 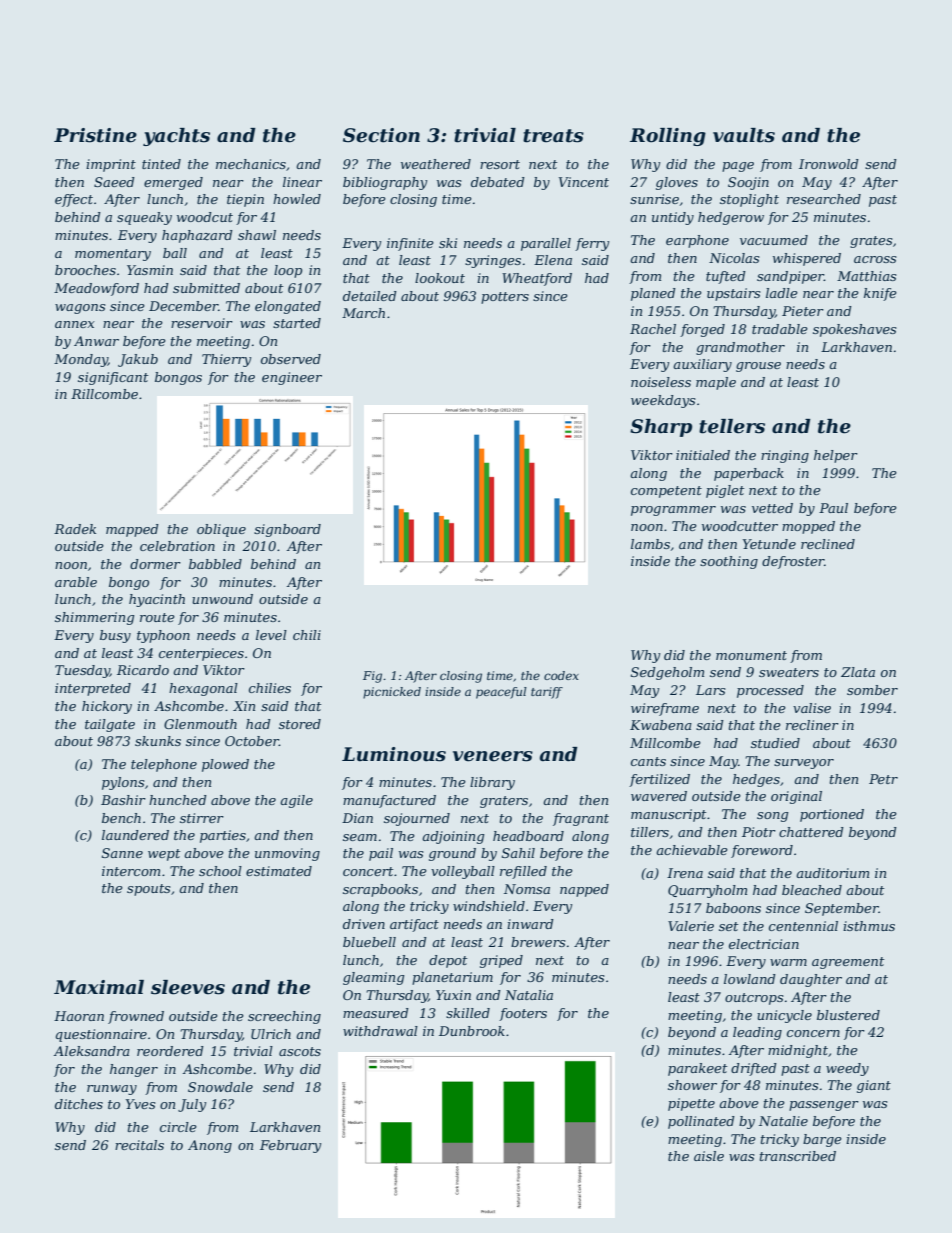 What do you see at coordinates (370, 296) in the screenshot?
I see `detailed` at bounding box center [370, 296].
